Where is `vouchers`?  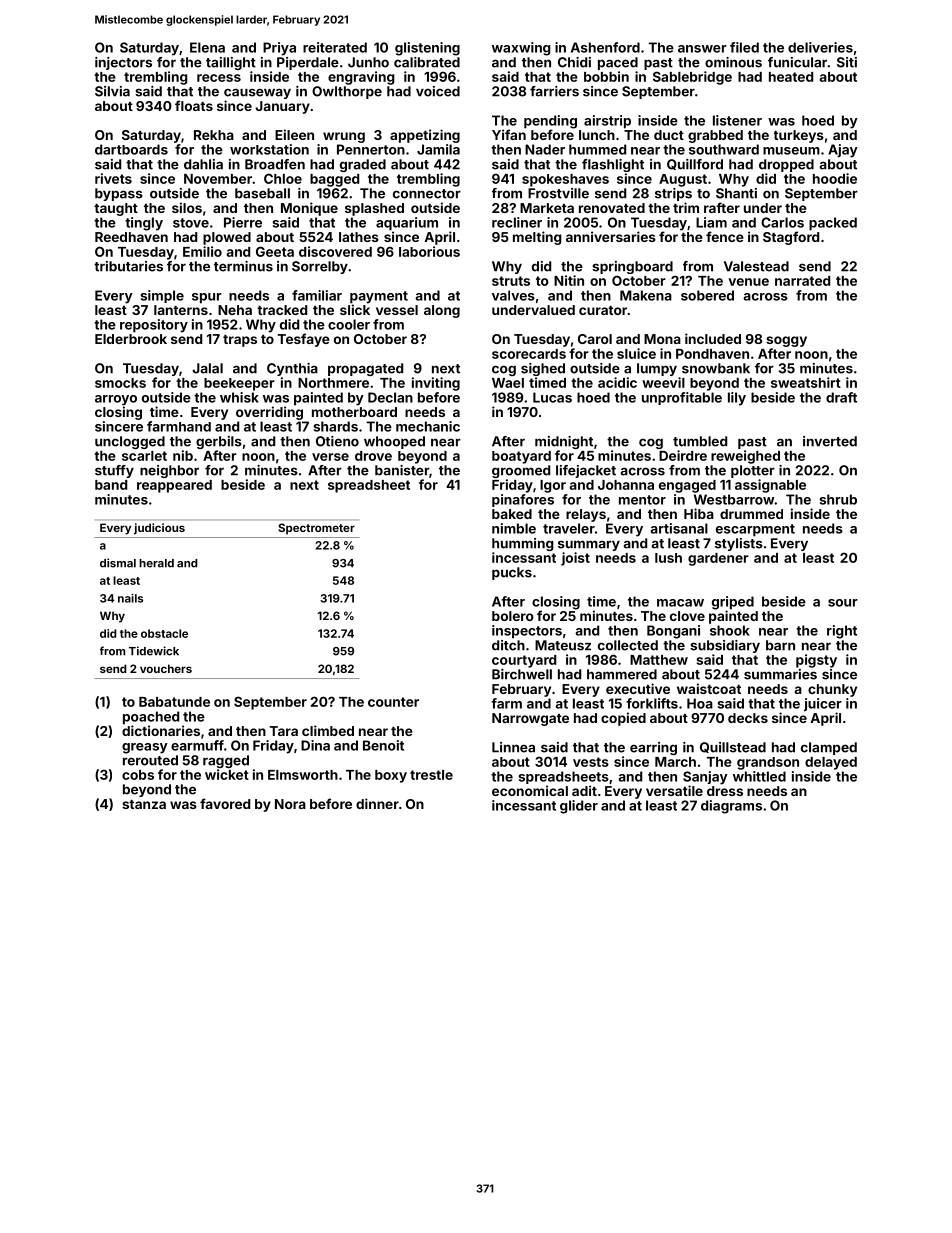
vouchers is located at coordinates (166, 668).
